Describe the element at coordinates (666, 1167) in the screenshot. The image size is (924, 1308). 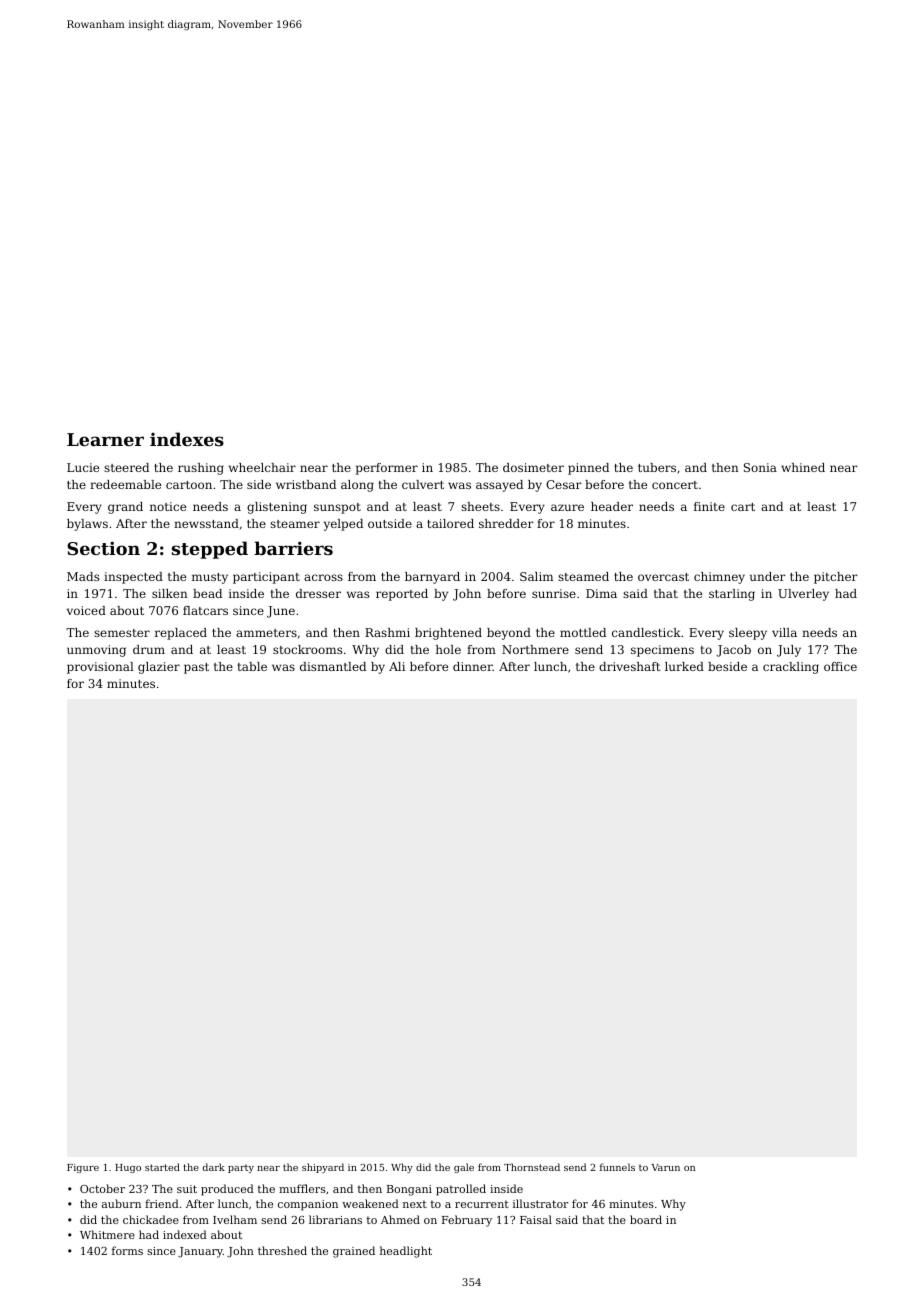
I see `Varun` at that location.
